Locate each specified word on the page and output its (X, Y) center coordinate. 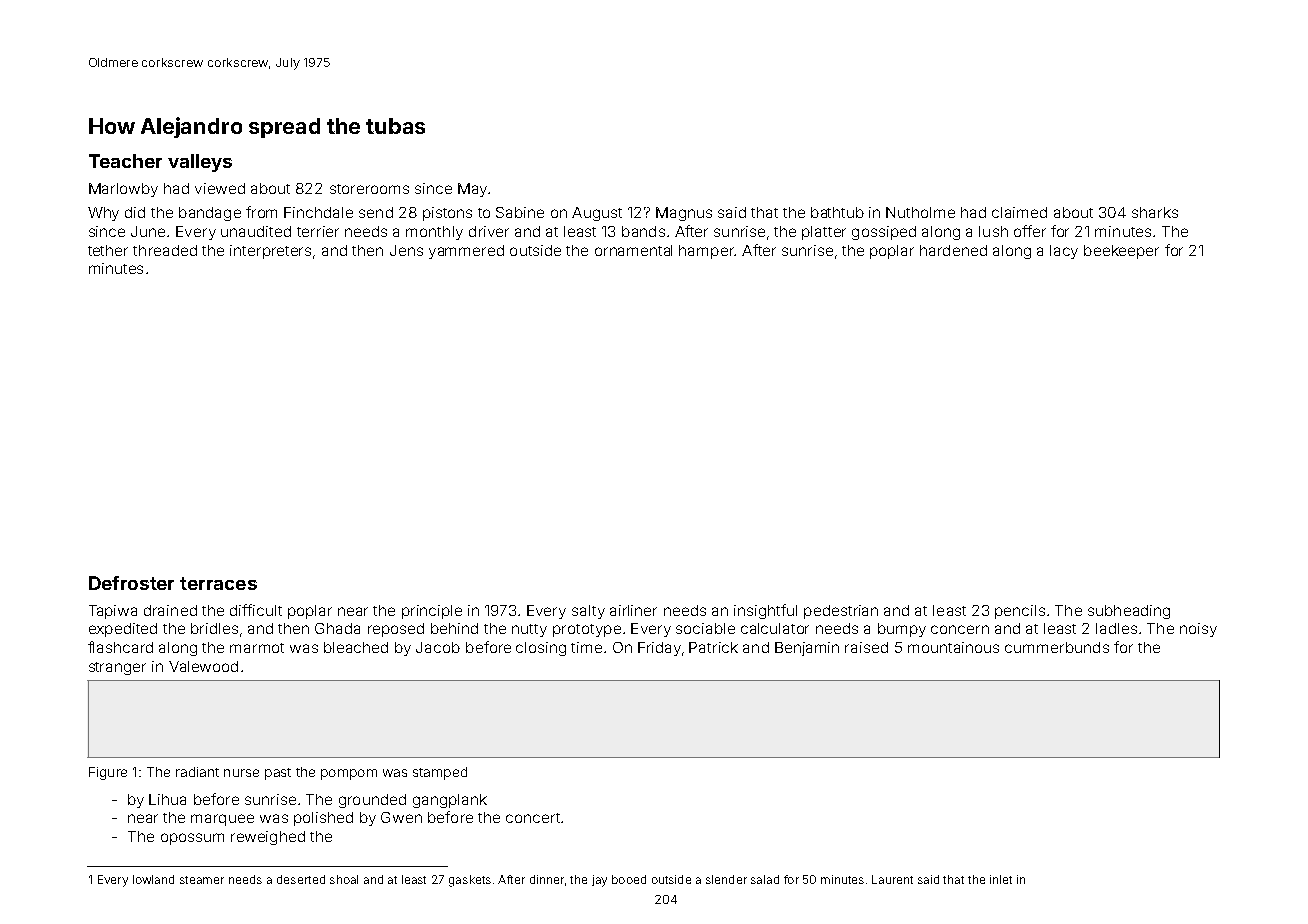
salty (588, 612)
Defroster (131, 583)
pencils (1020, 612)
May (472, 190)
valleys (200, 163)
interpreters (270, 252)
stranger (117, 668)
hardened (953, 250)
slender (726, 879)
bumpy (902, 630)
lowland (153, 879)
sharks (1155, 212)
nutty (529, 630)
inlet (1001, 879)
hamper (706, 252)
